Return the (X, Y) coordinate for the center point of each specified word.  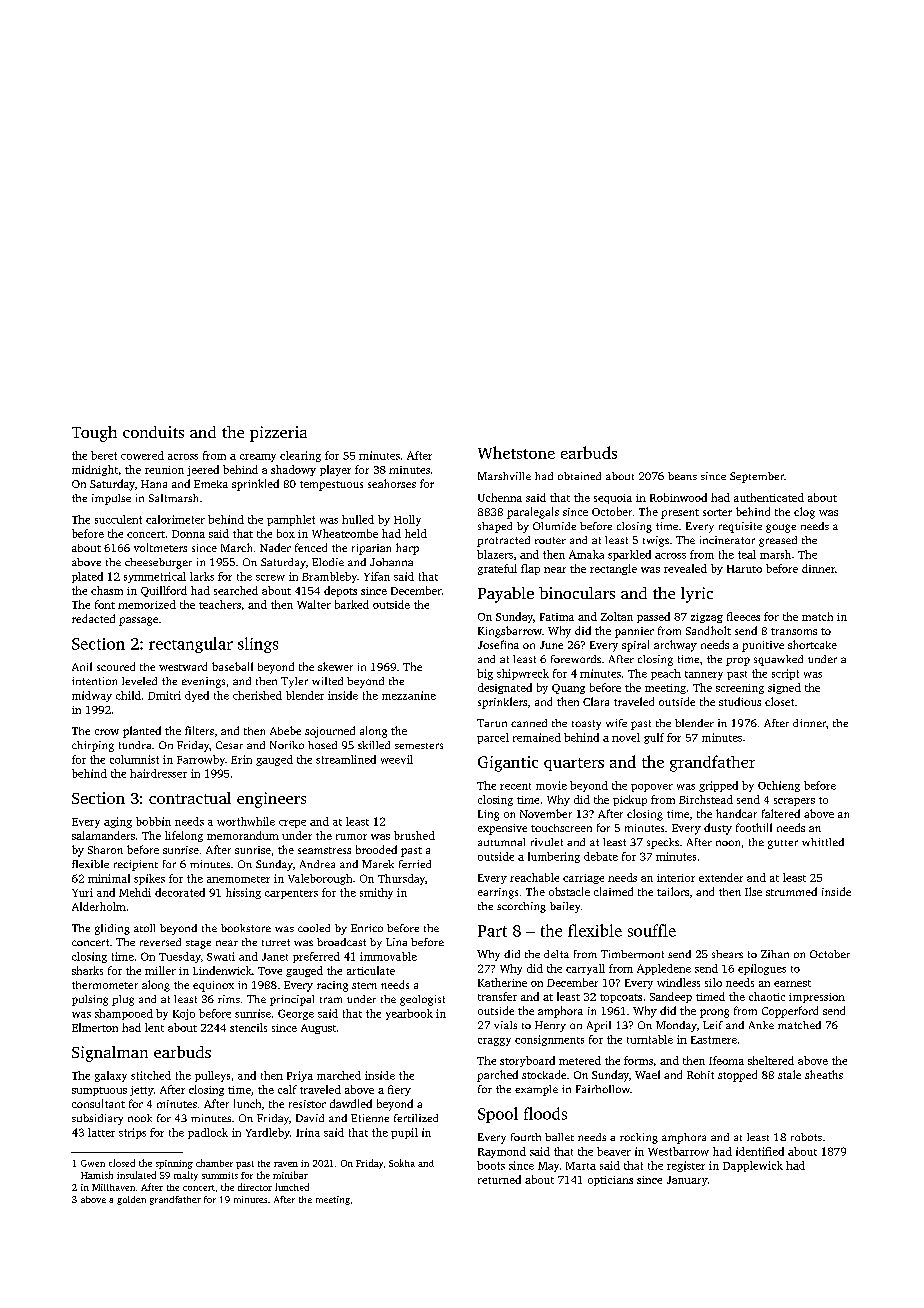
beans (682, 476)
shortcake (812, 644)
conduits (153, 432)
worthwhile (246, 821)
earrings (498, 893)
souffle (652, 930)
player (335, 470)
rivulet (547, 842)
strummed (791, 891)
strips (132, 1133)
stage (198, 944)
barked (352, 604)
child (128, 695)
